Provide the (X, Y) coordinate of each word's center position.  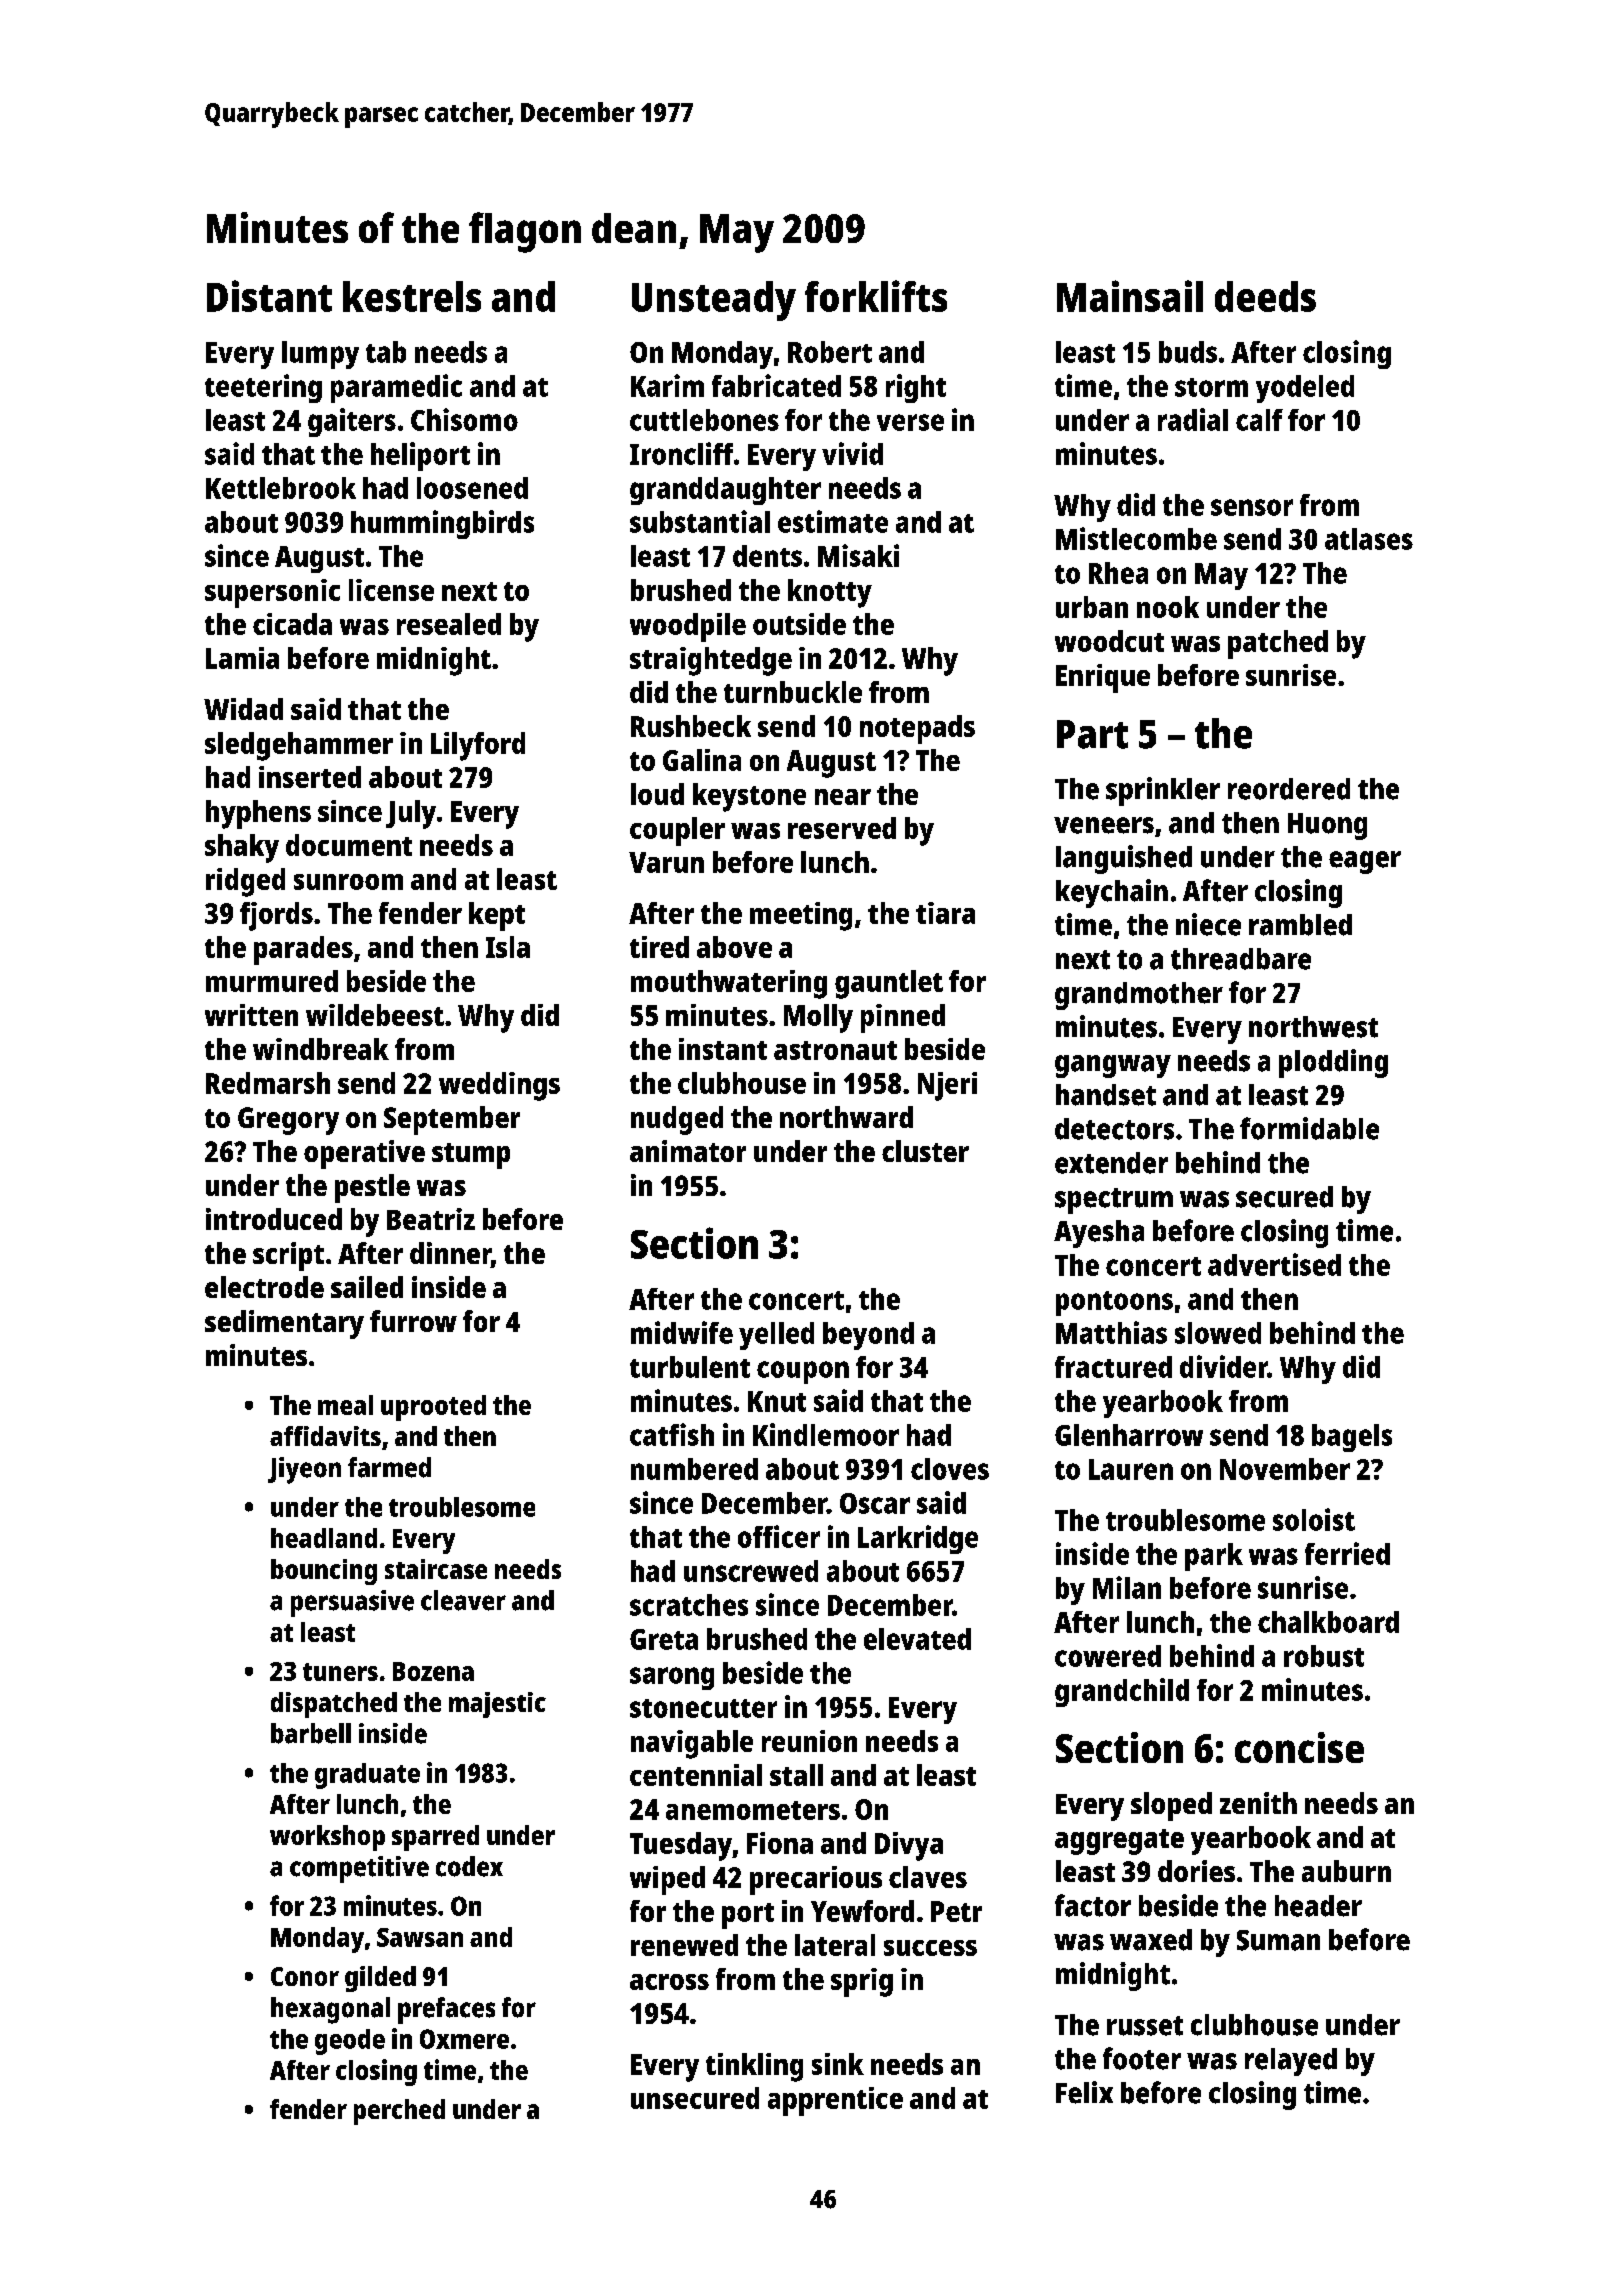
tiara (945, 913)
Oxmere (464, 2039)
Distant (269, 296)
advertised (1274, 1264)
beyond (868, 1336)
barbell (311, 1733)
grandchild (1122, 1692)
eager (1365, 862)
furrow (413, 1321)
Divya (909, 1846)
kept (497, 916)
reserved (842, 828)
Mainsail (1130, 296)
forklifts (876, 296)
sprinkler (1163, 791)
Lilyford (478, 746)
